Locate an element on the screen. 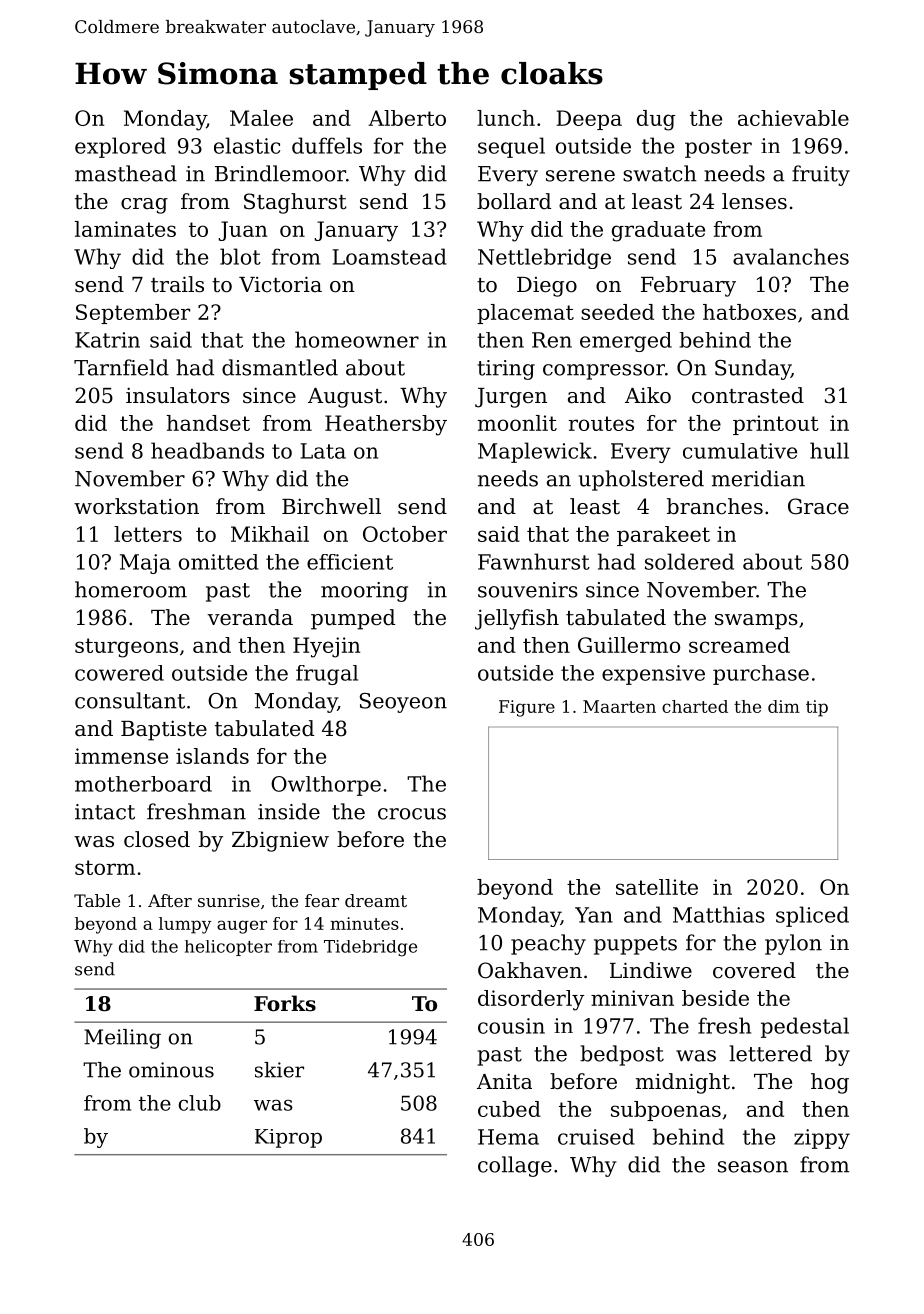  dug is located at coordinates (656, 120).
